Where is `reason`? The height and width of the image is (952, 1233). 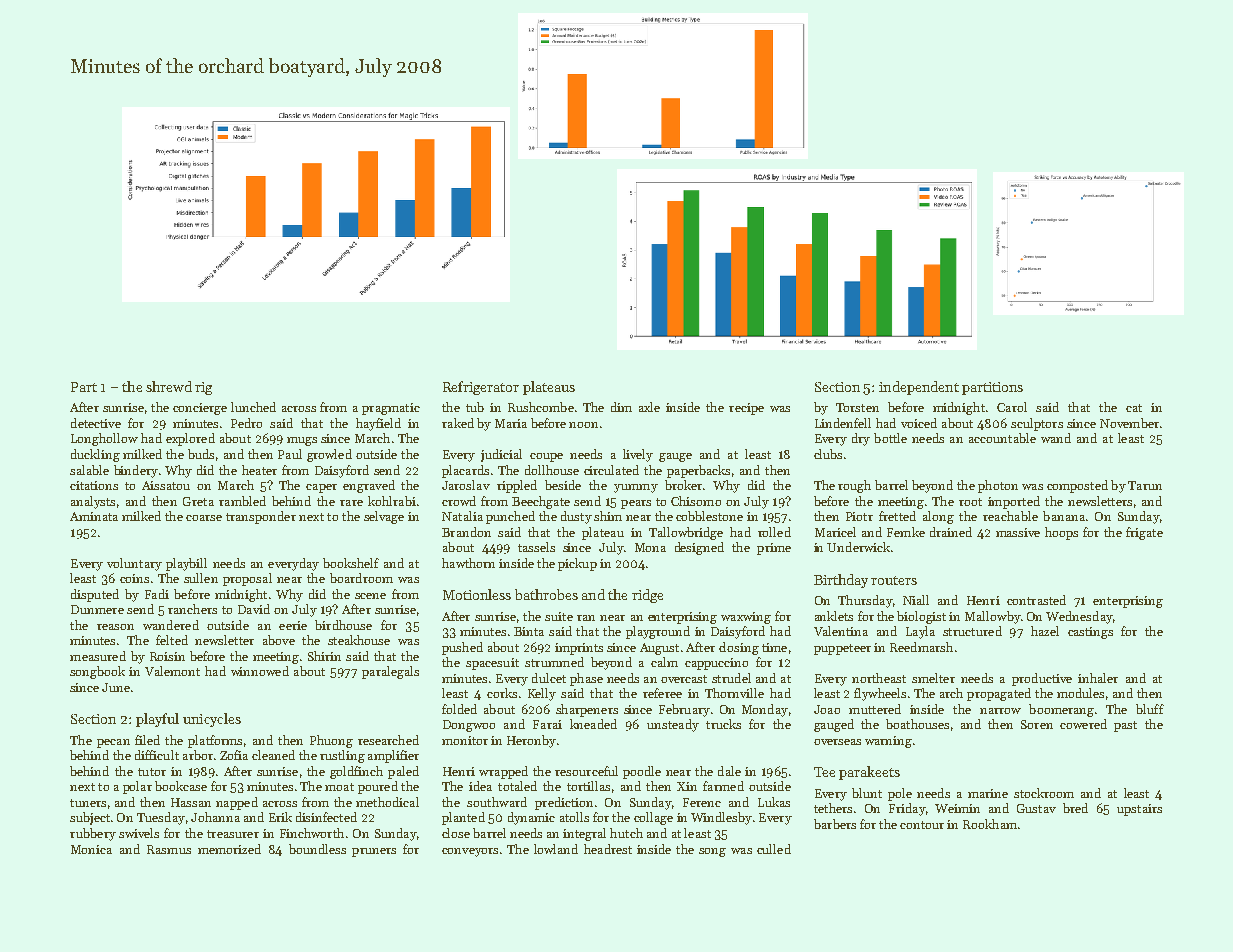 reason is located at coordinates (115, 627).
